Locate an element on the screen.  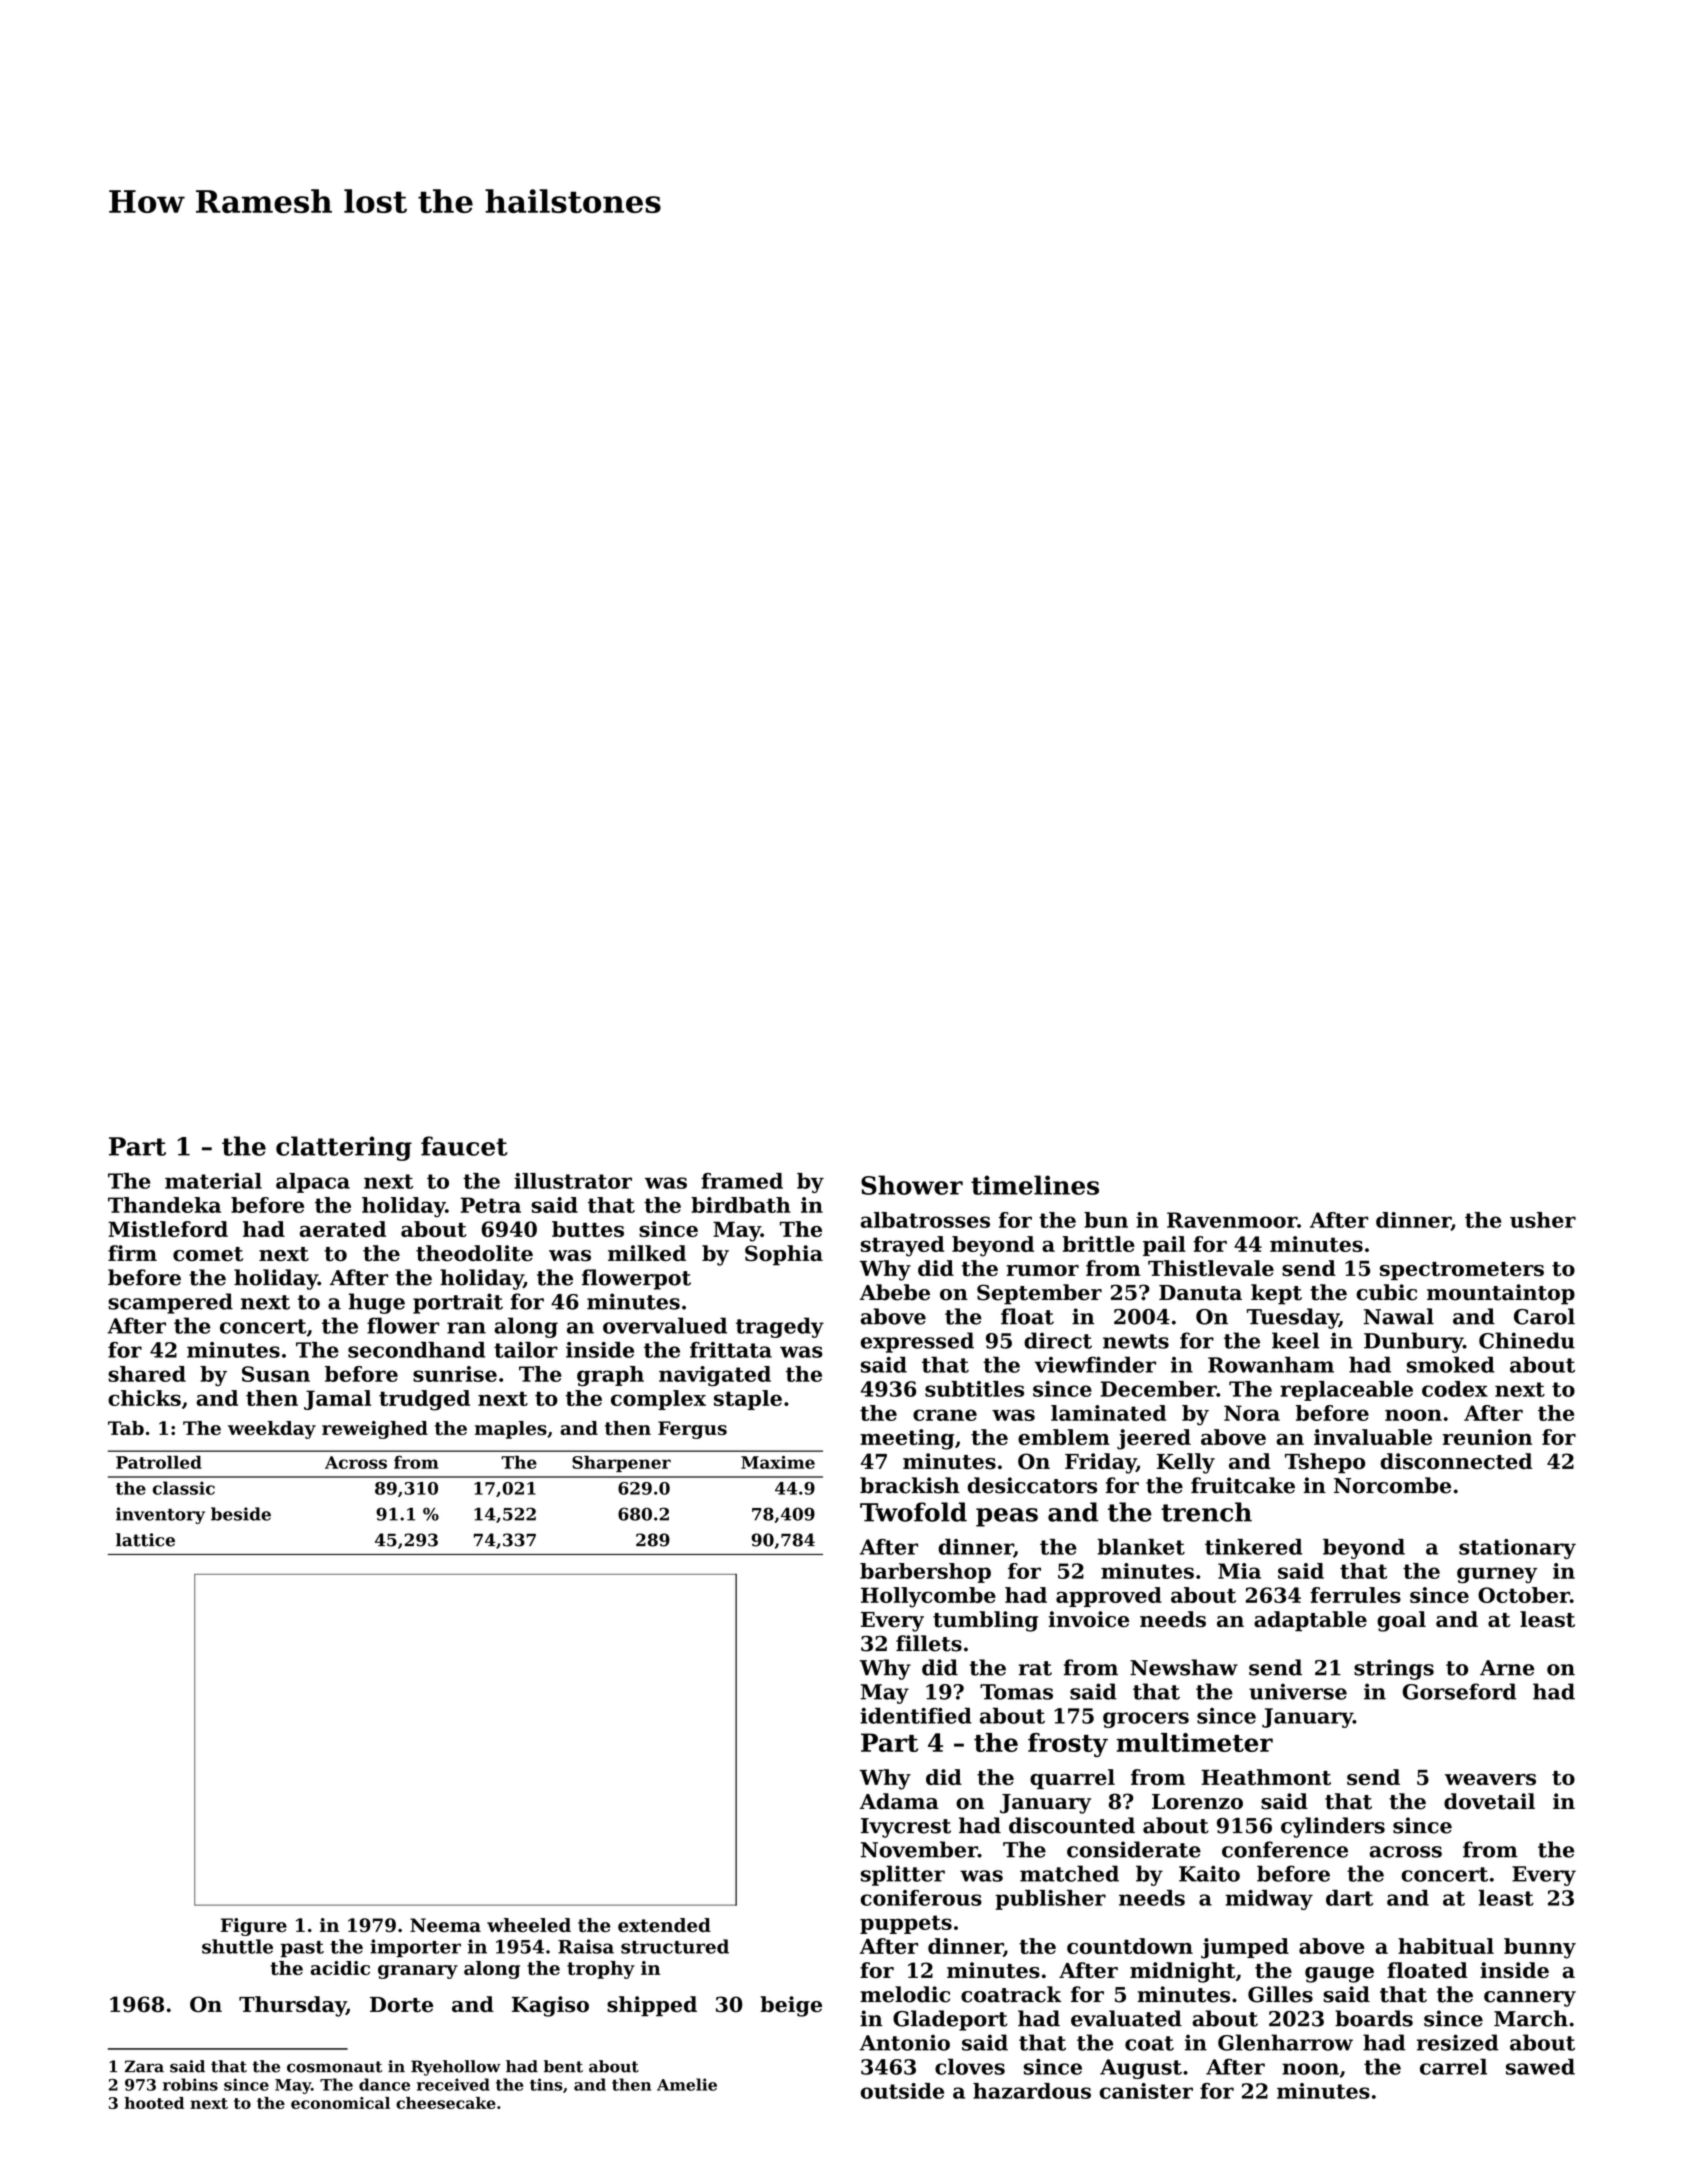
crane is located at coordinates (945, 1415).
